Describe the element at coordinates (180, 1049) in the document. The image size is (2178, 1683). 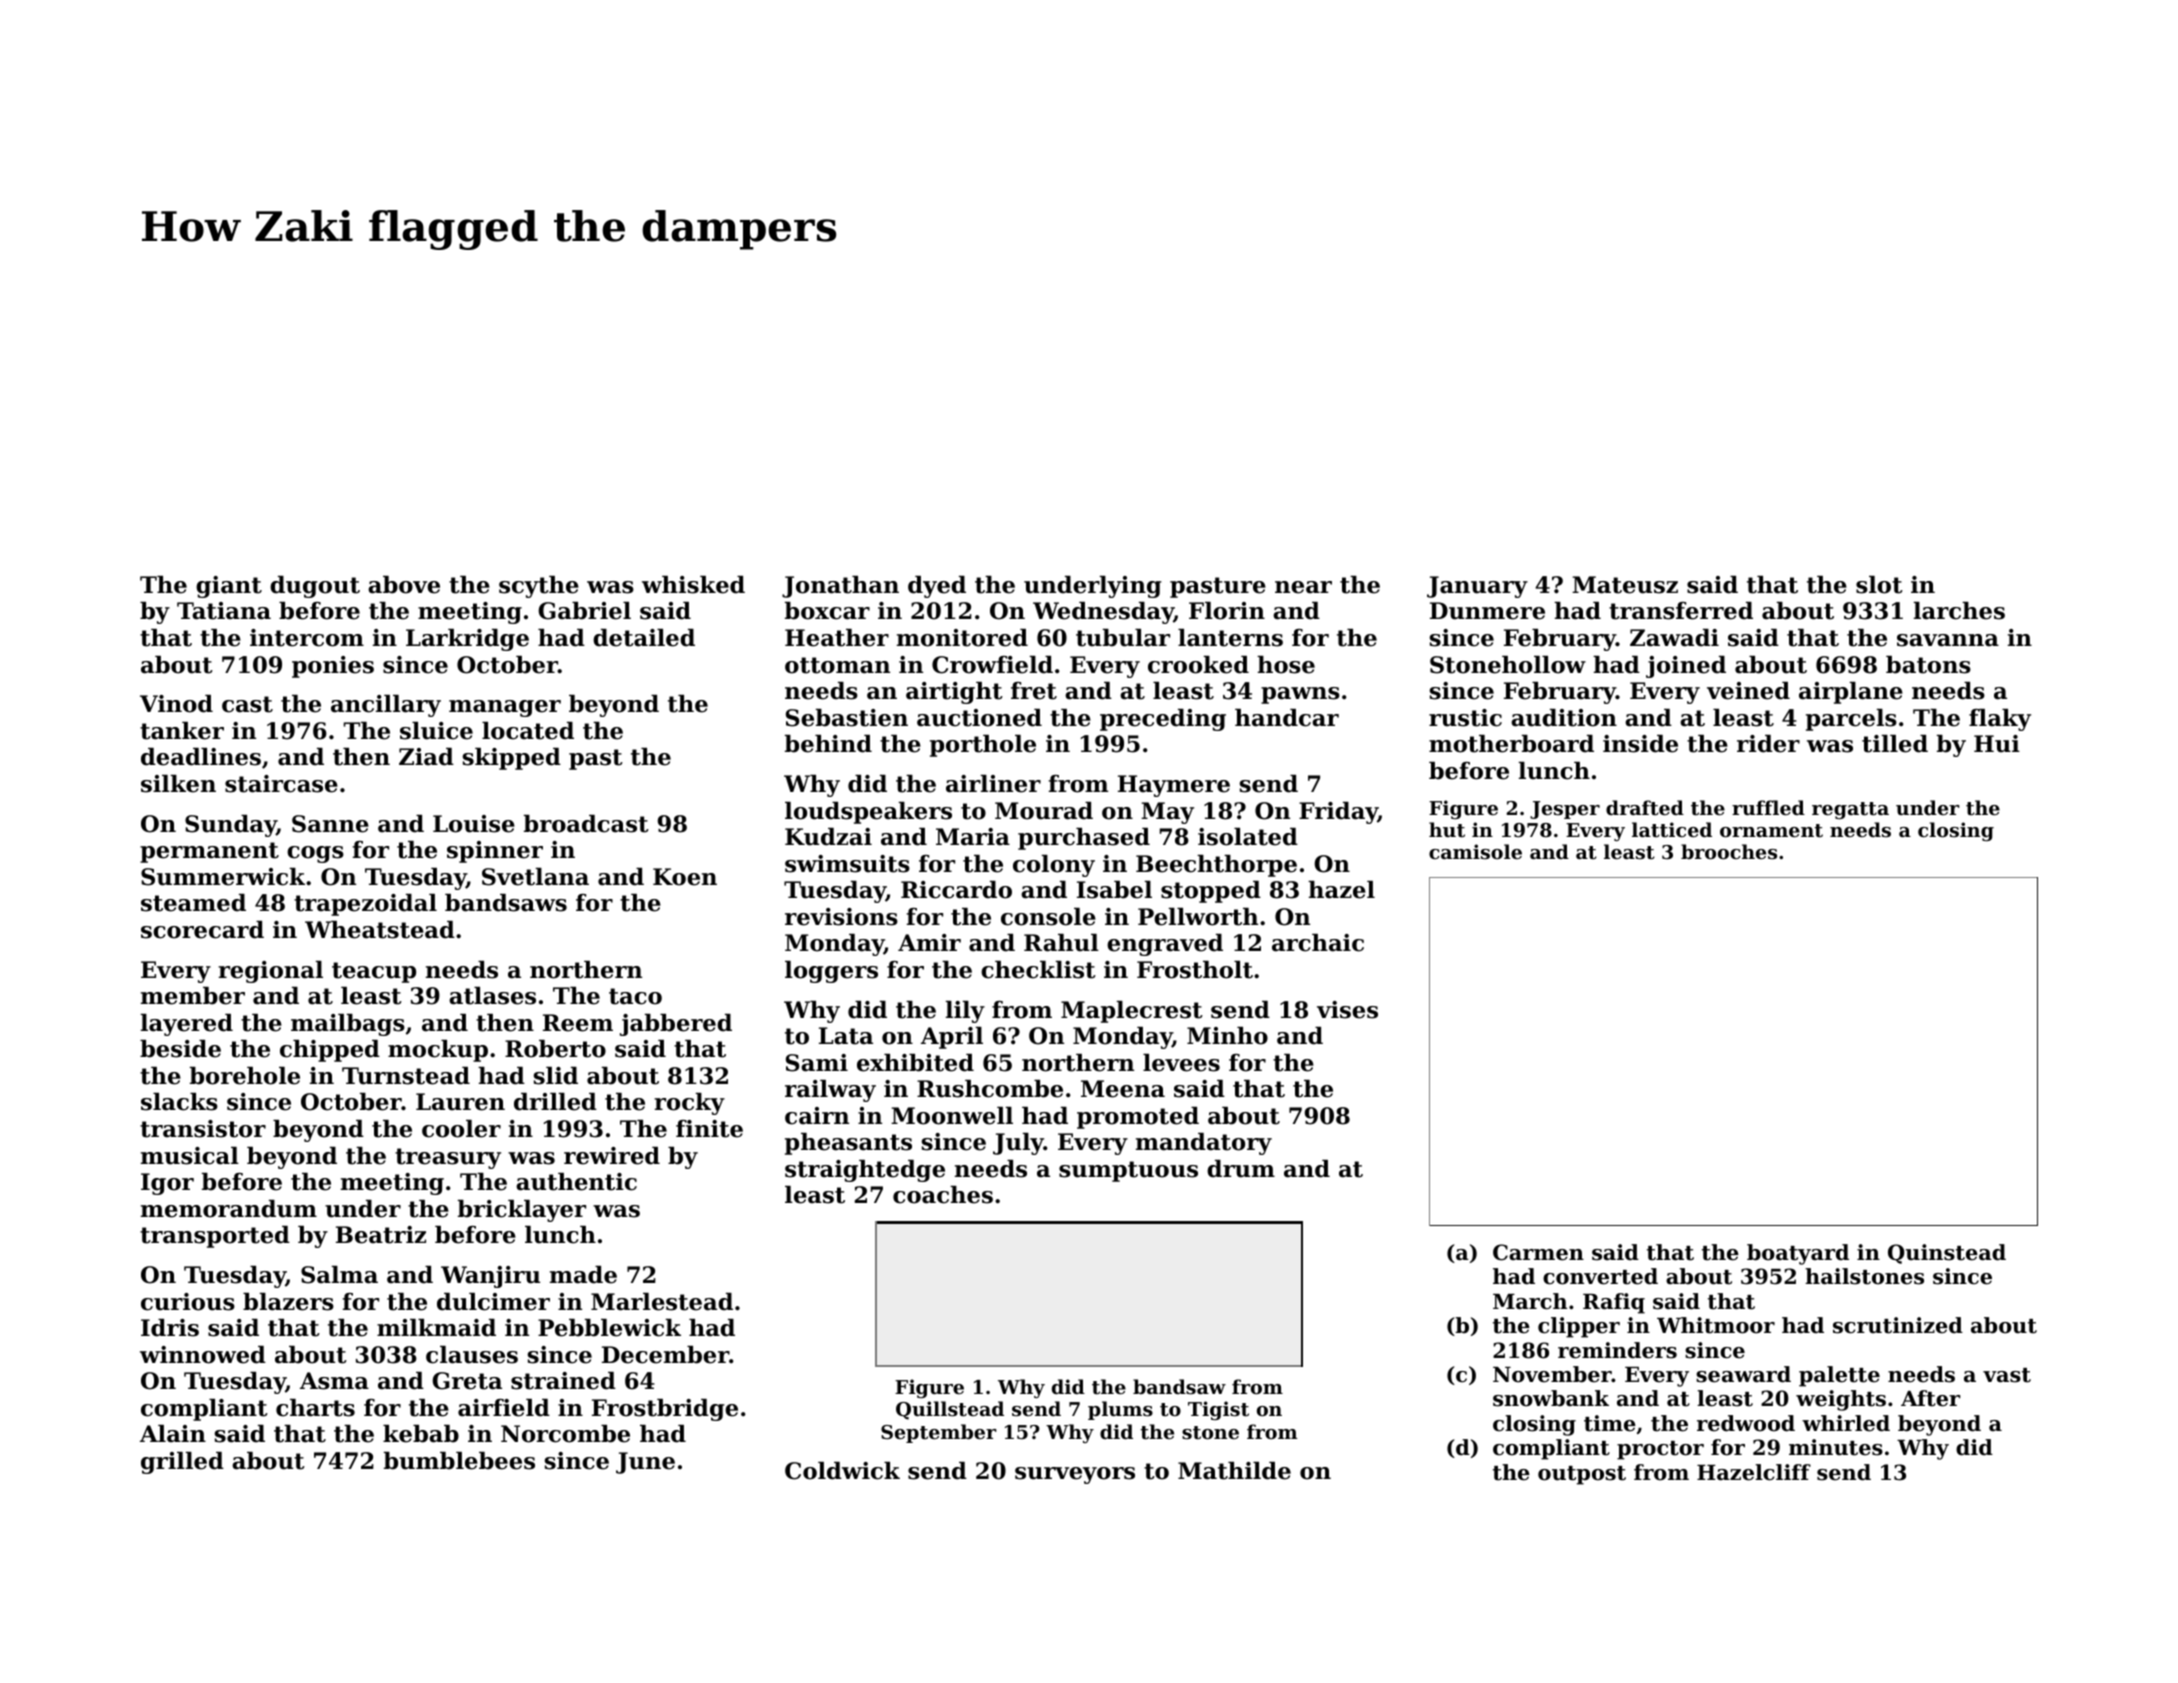
I see `beside` at that location.
